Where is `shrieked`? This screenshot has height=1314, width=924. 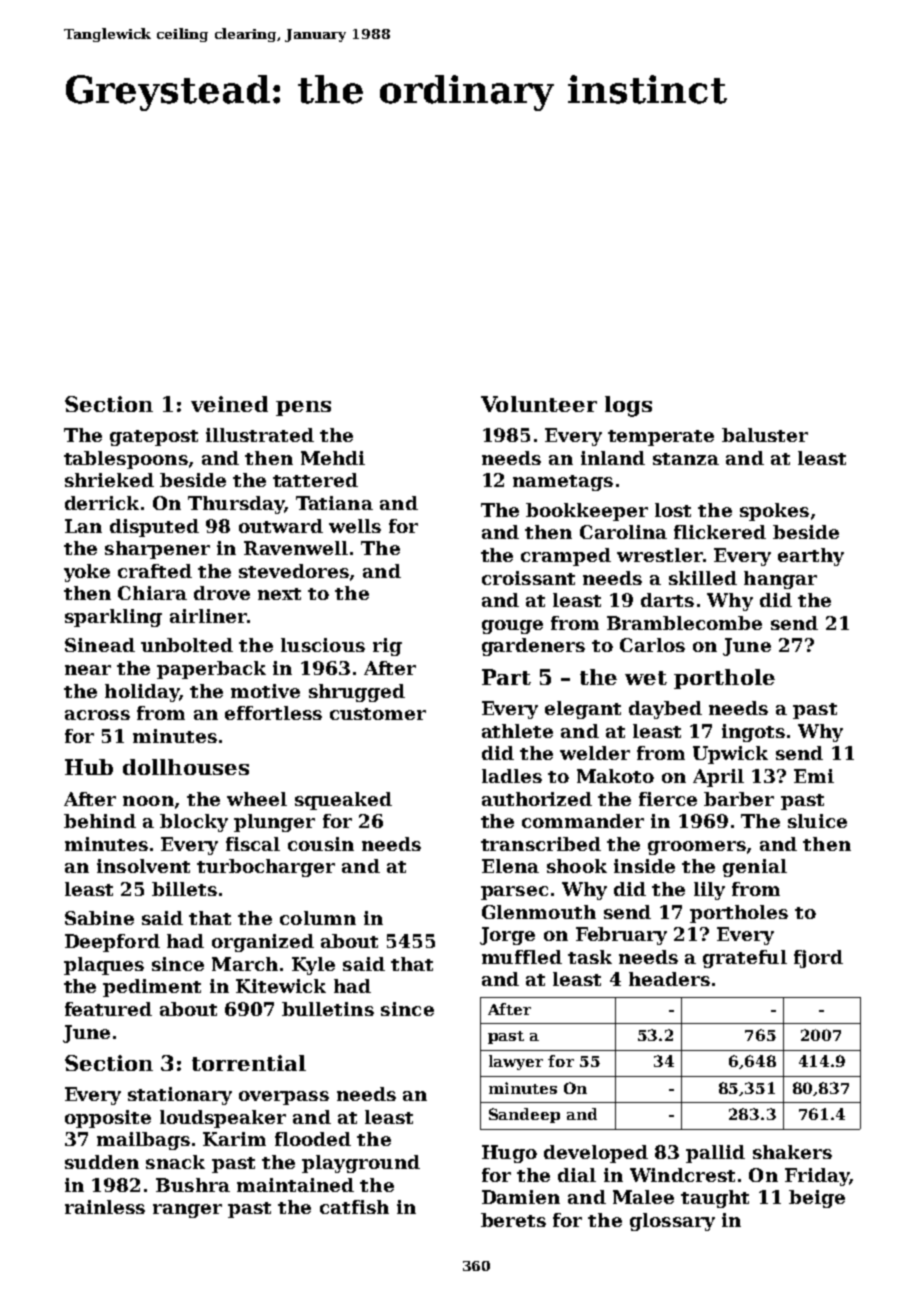 shrieked is located at coordinates (109, 480).
